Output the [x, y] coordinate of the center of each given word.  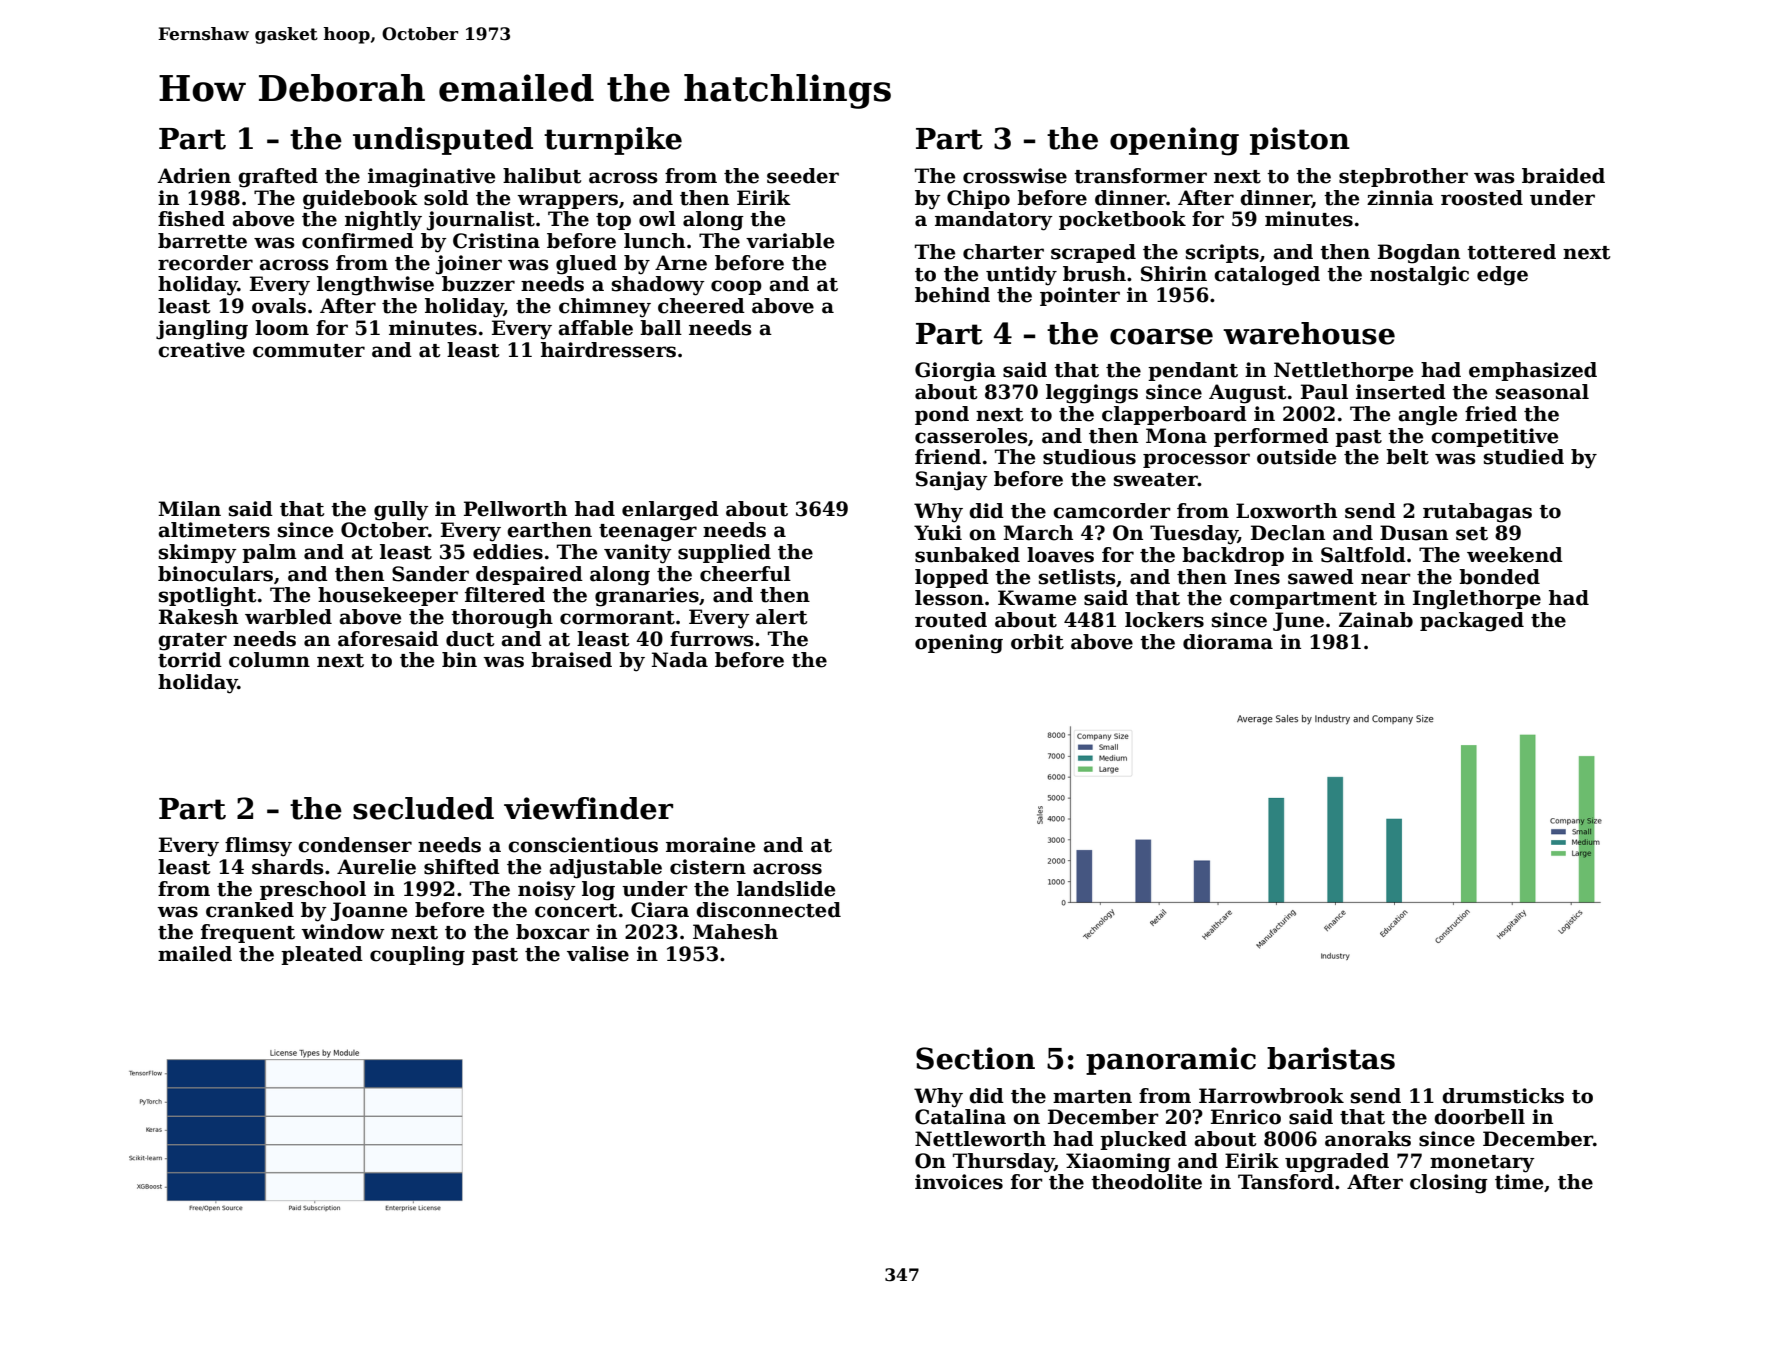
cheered [701, 306]
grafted [278, 178]
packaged [1472, 622]
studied [1524, 457]
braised [571, 660]
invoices [959, 1182]
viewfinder [588, 808]
